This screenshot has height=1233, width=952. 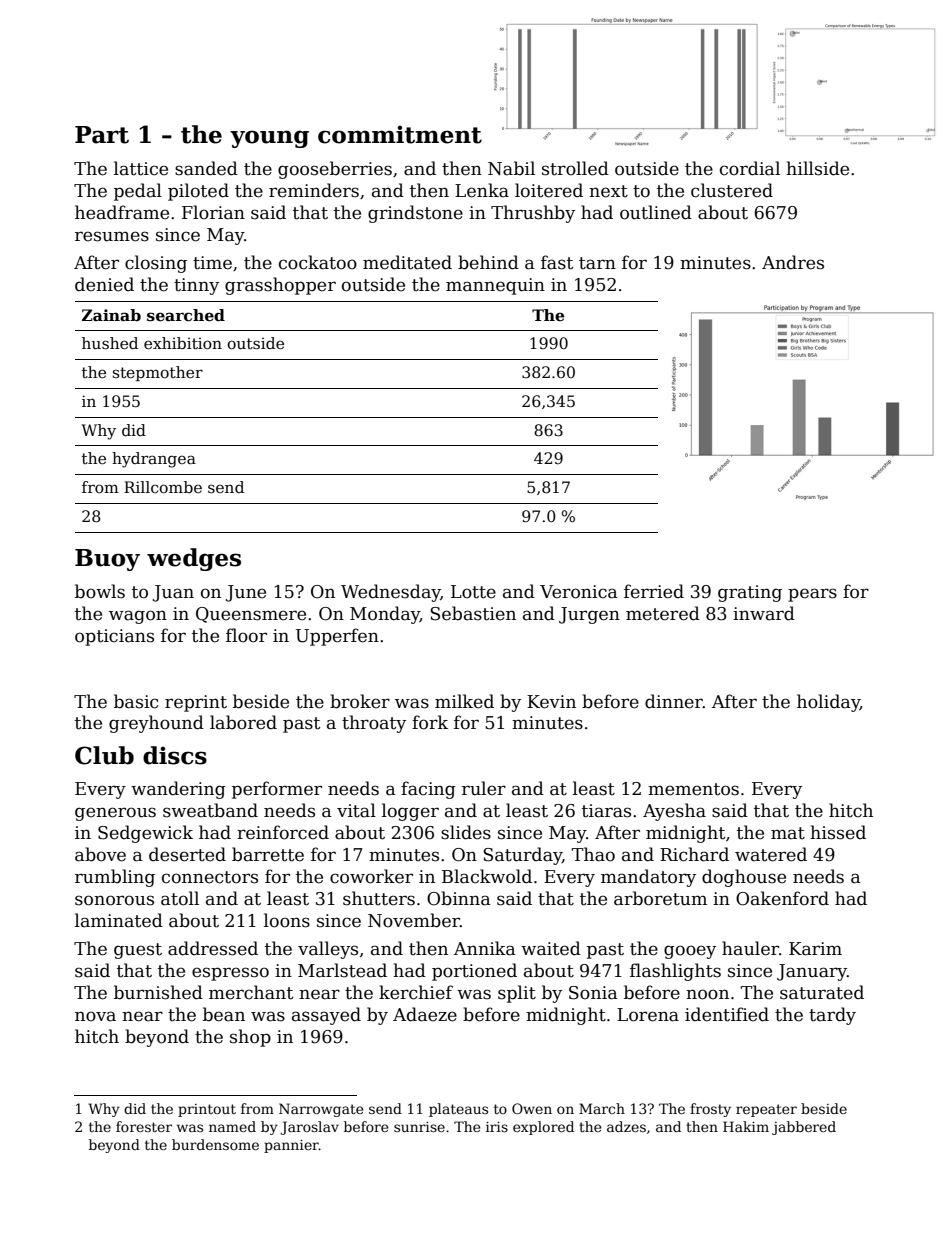 I want to click on hillside, so click(x=817, y=168).
